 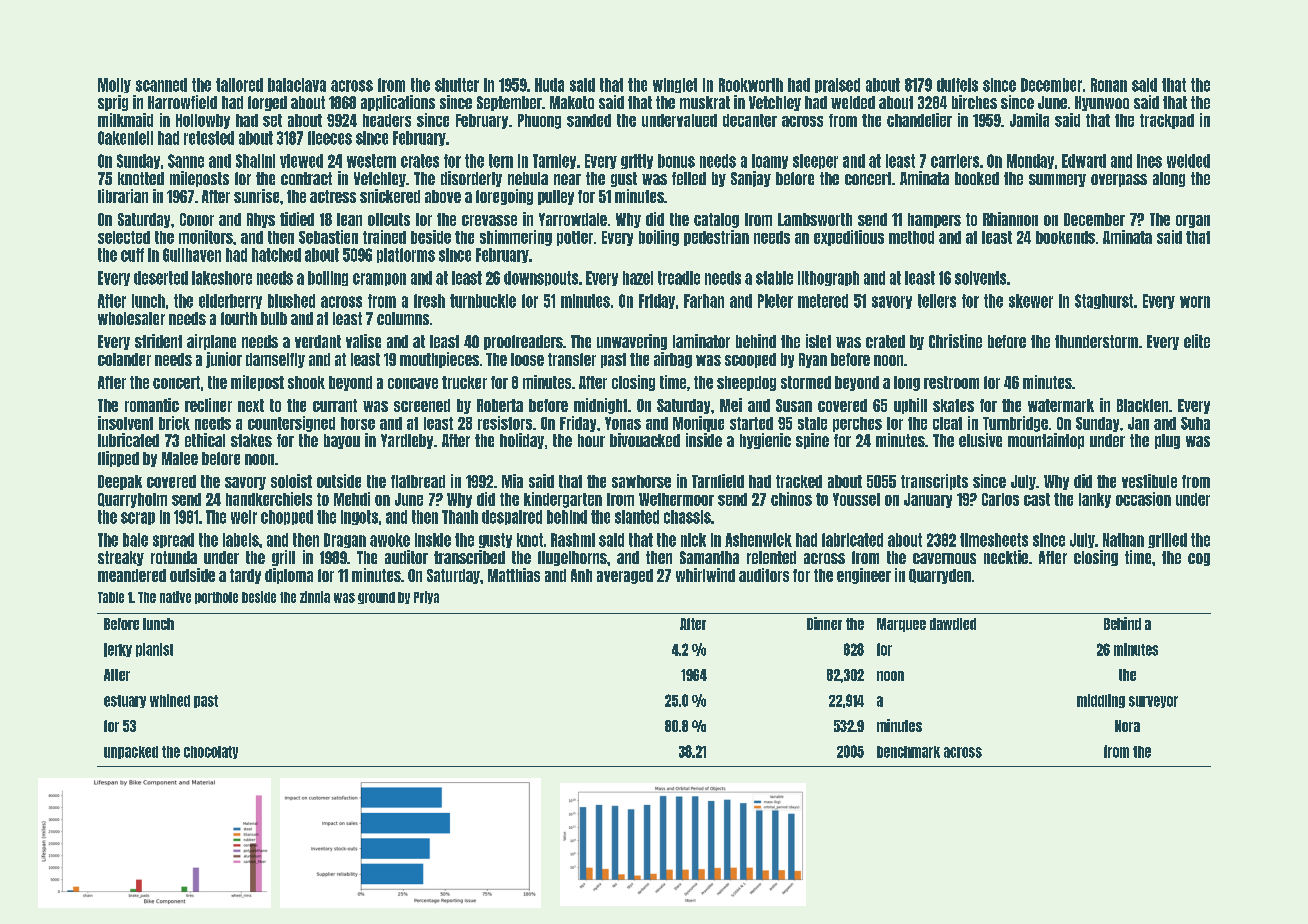 I want to click on holiday, so click(x=522, y=441).
